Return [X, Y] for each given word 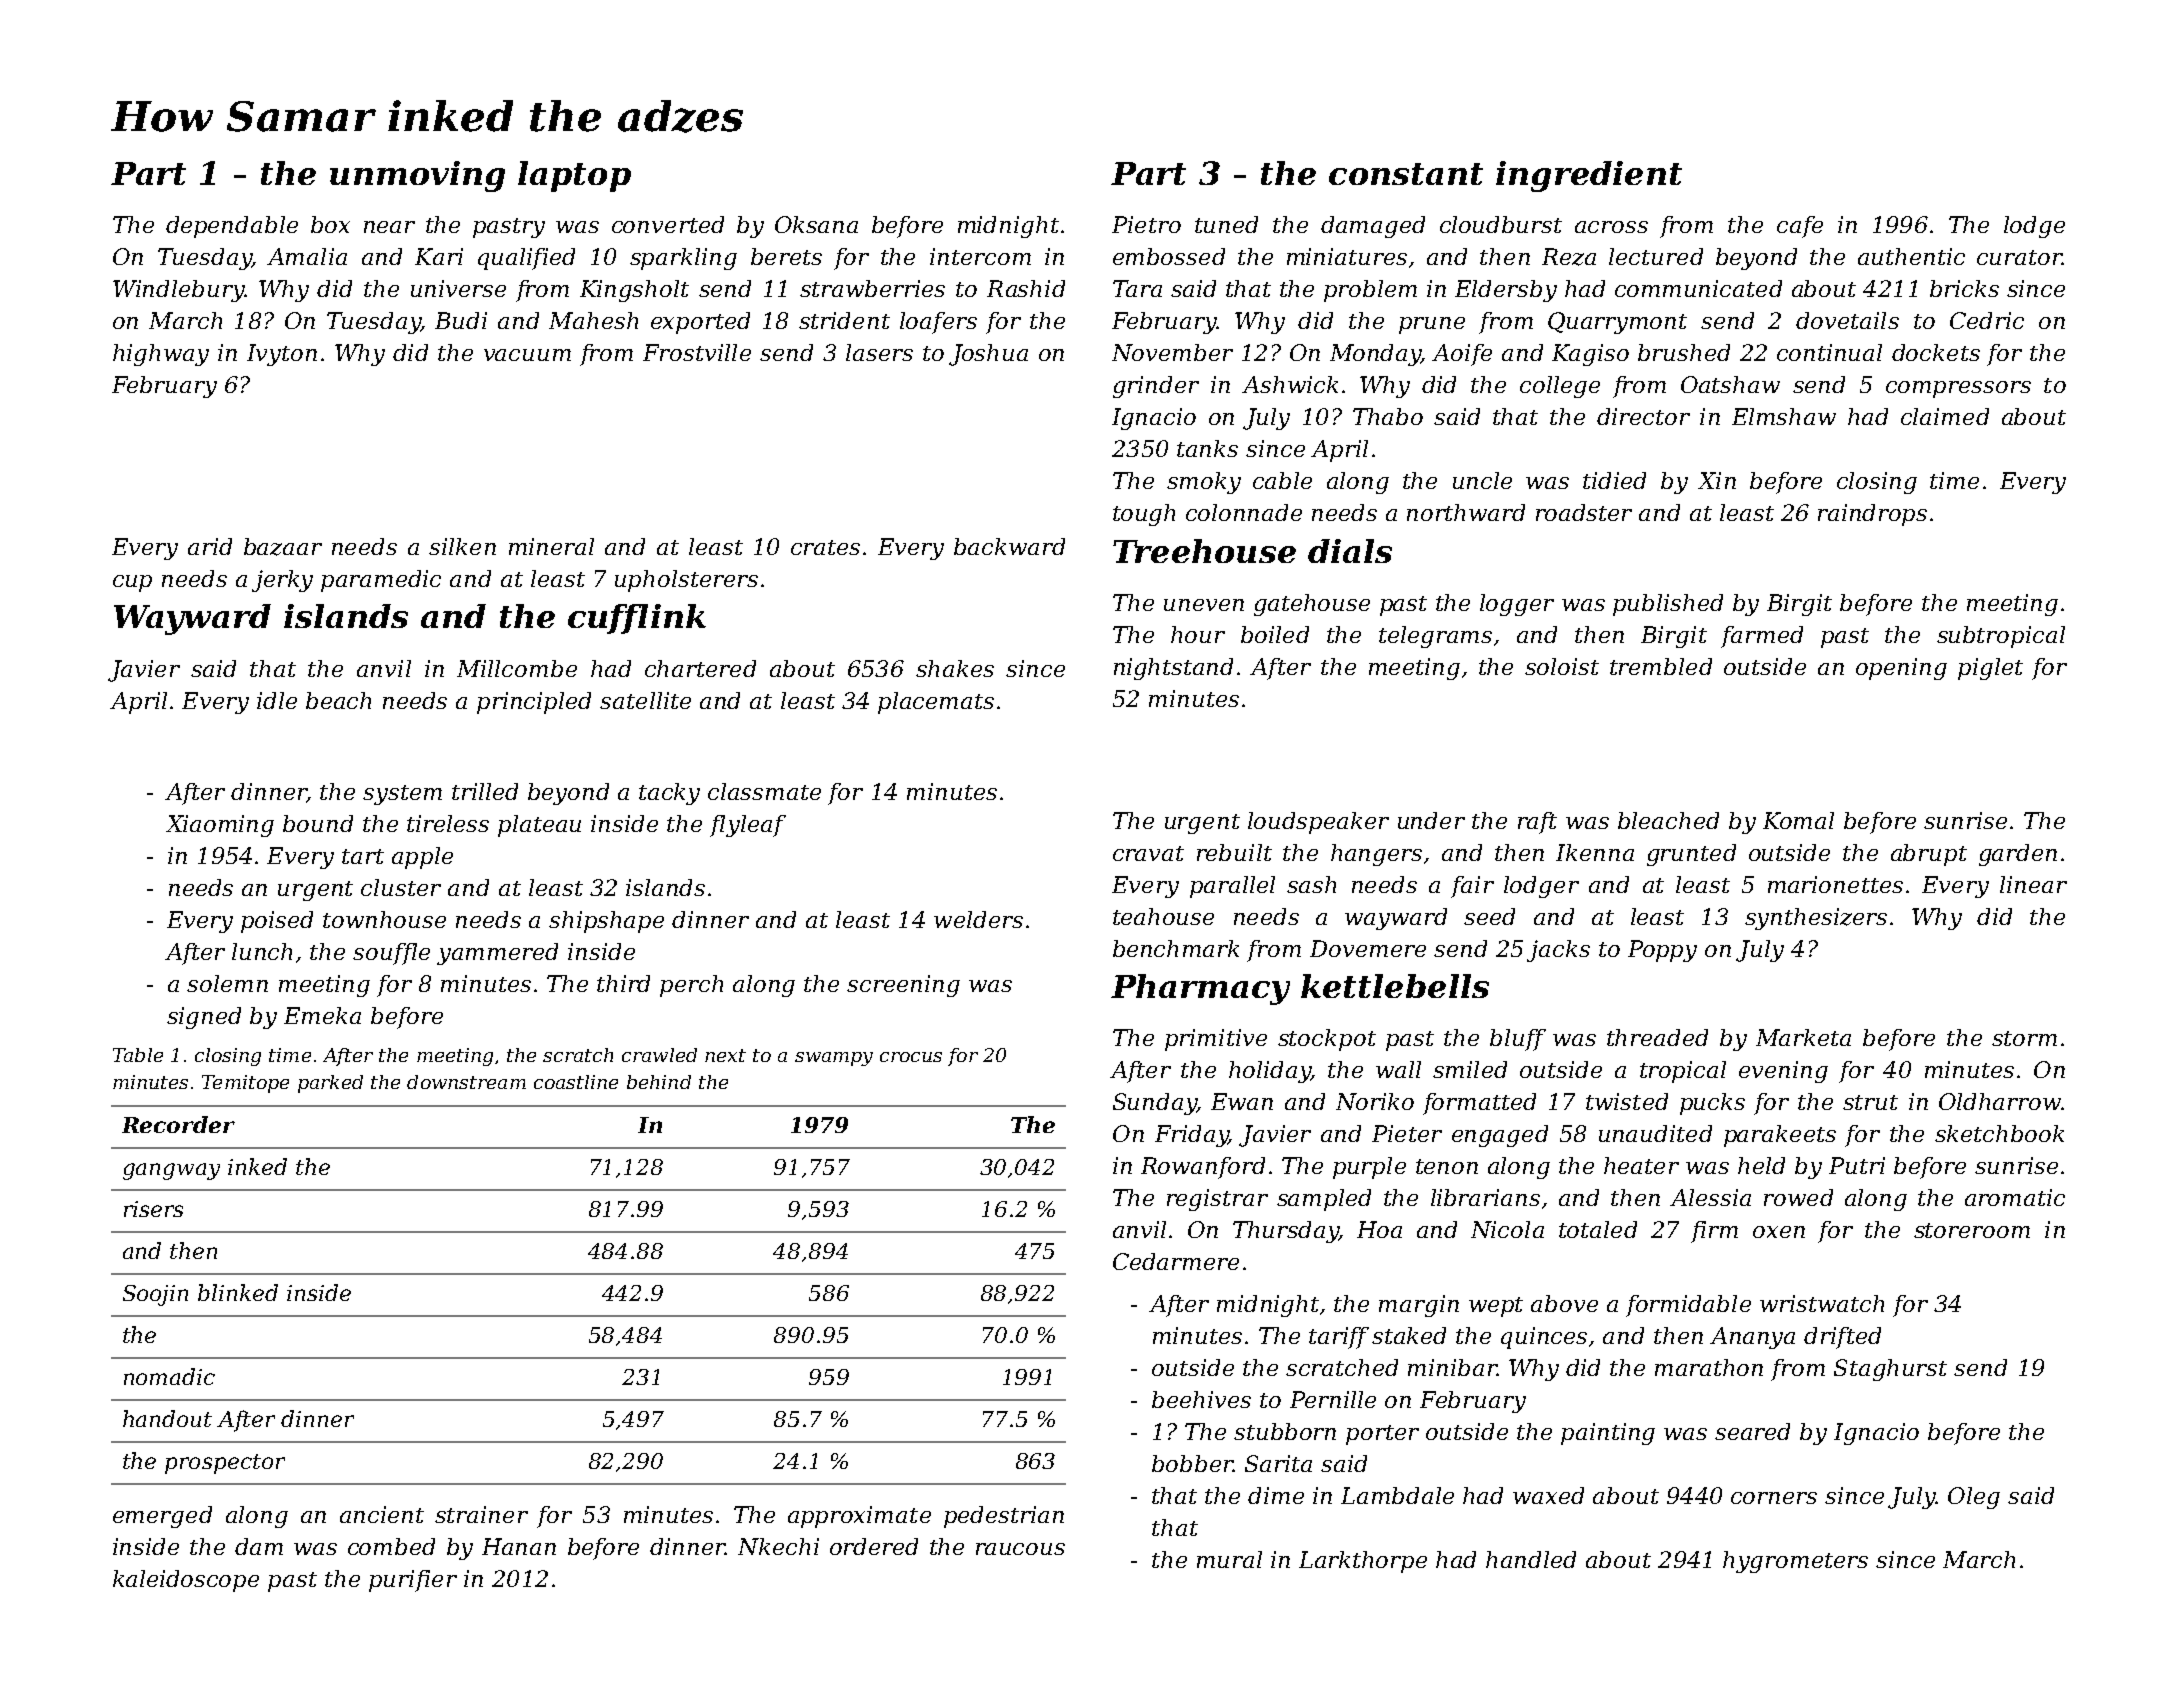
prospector [225, 1464]
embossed [1169, 256]
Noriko [1375, 1101]
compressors [1958, 389]
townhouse [384, 919]
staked [1409, 1335]
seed [1489, 916]
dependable [232, 227]
